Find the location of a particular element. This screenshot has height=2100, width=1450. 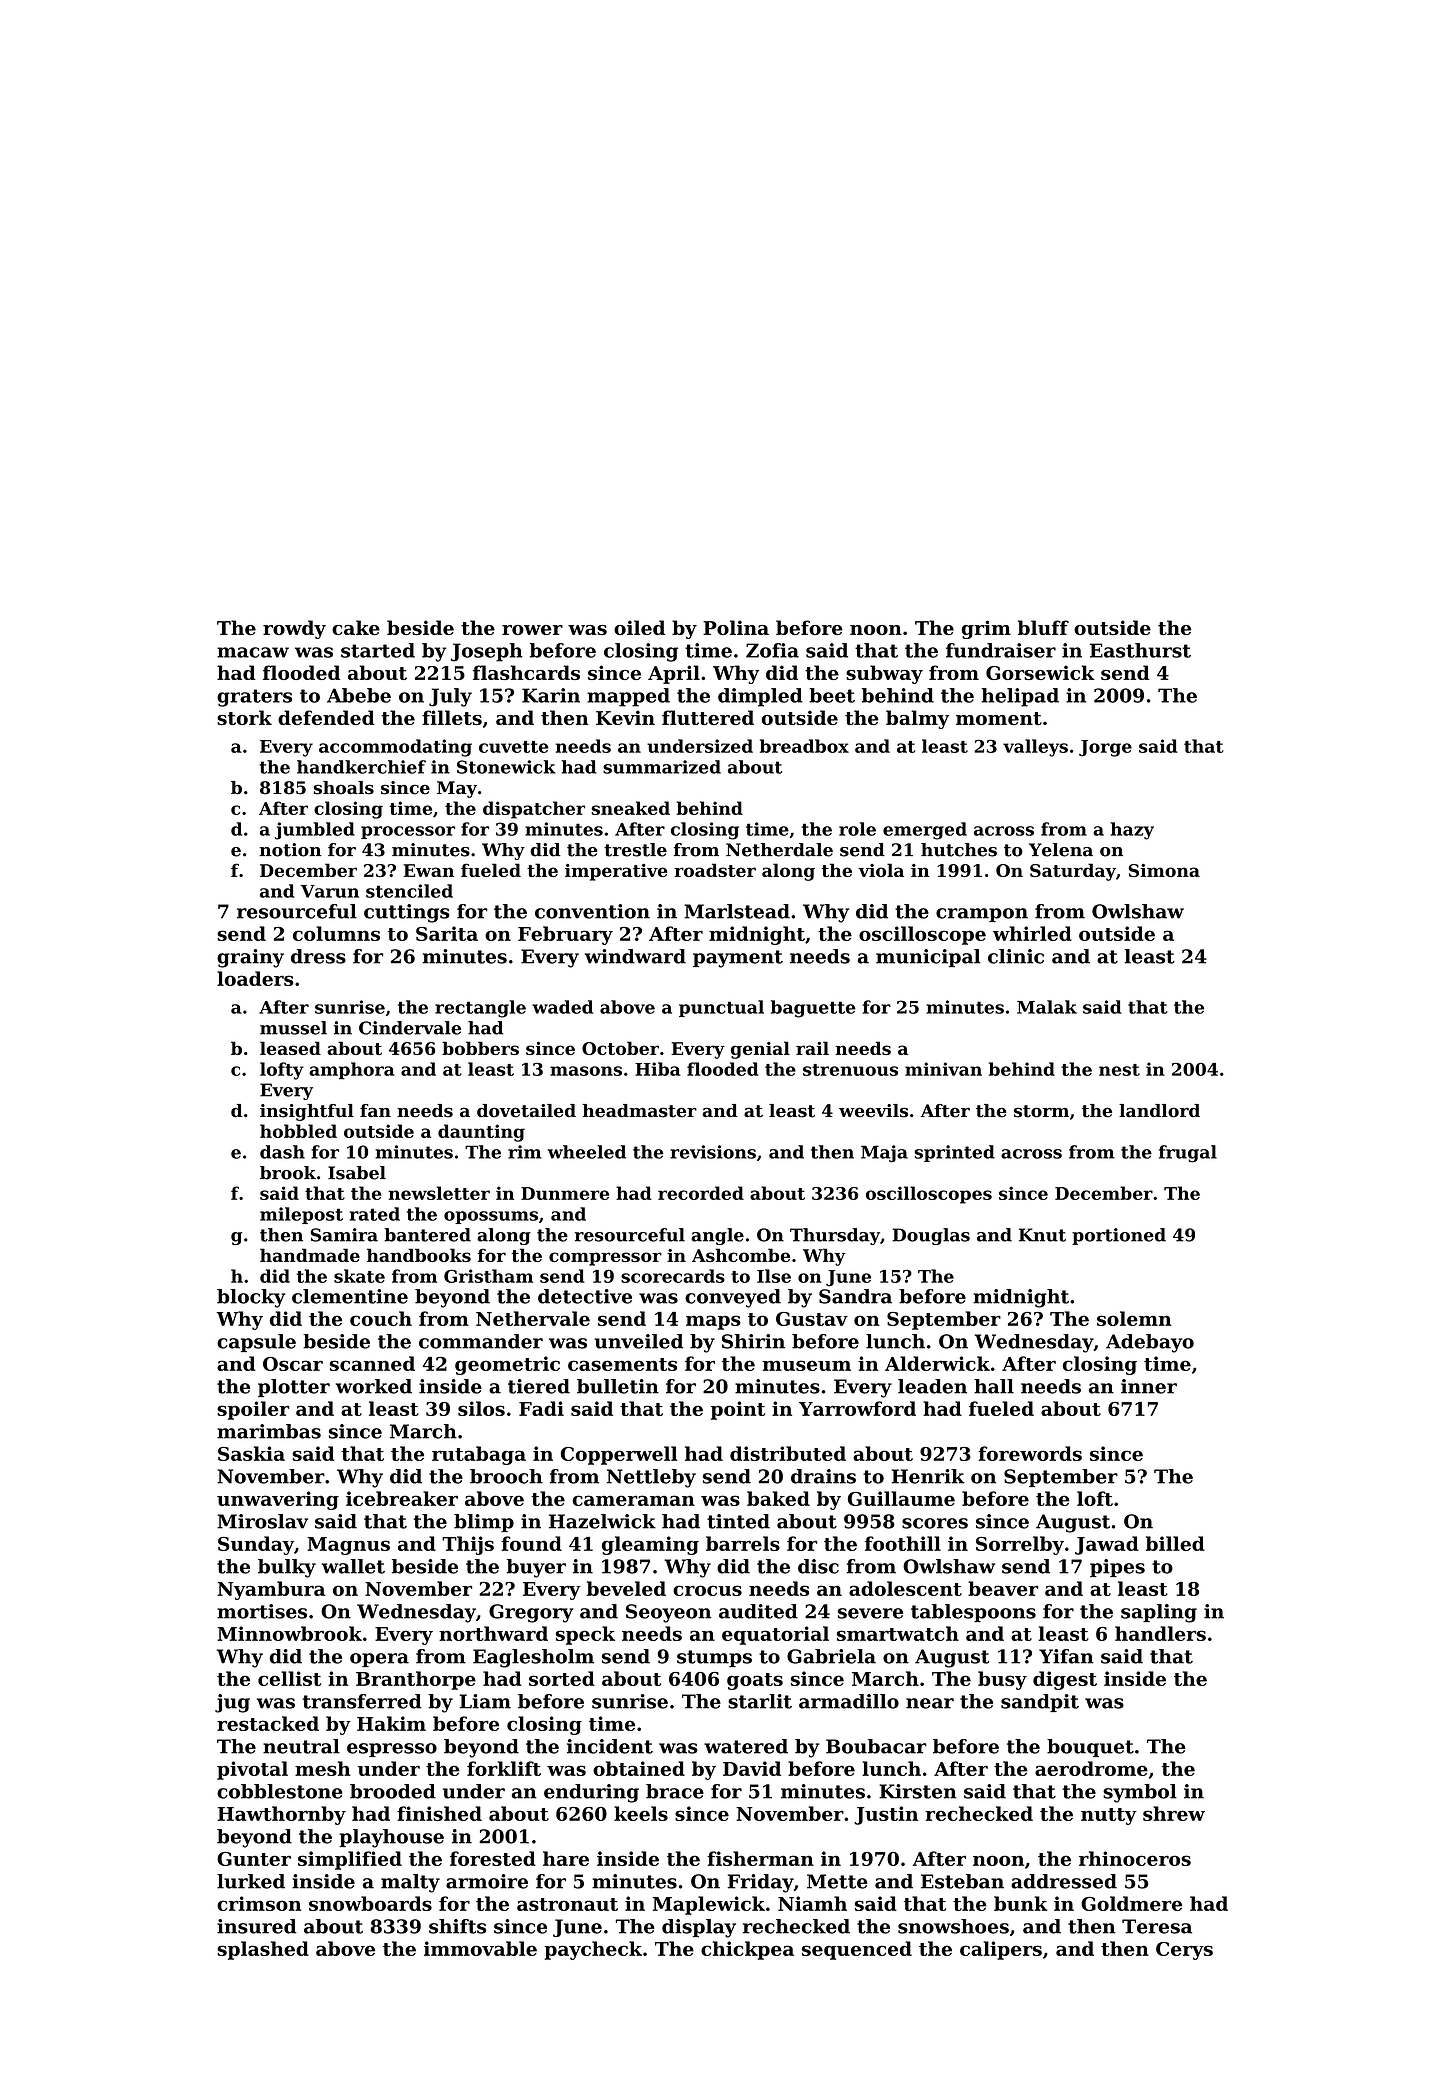

crocus is located at coordinates (707, 1590).
